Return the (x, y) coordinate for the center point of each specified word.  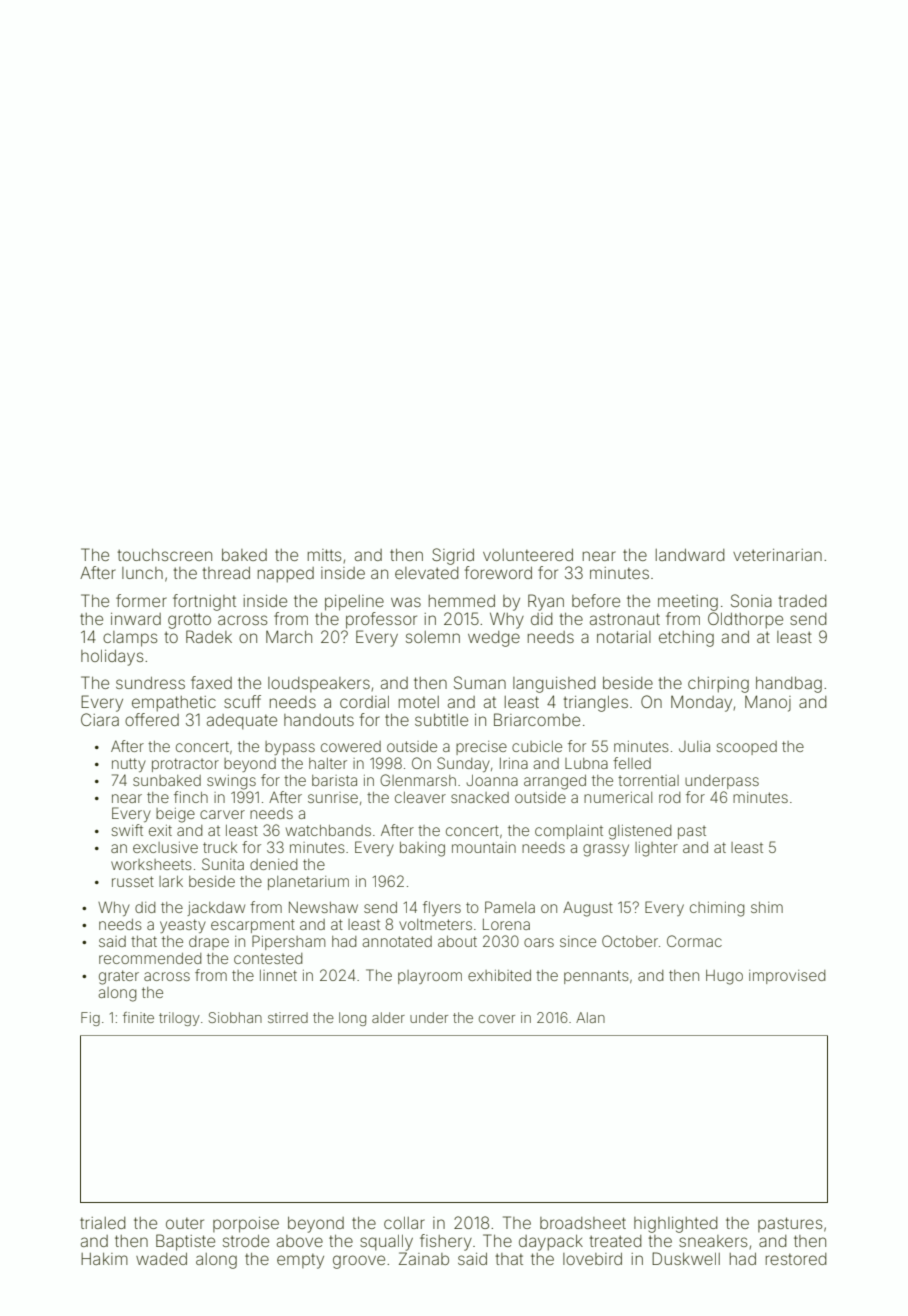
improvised (787, 977)
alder (388, 1017)
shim (767, 907)
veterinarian (777, 555)
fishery (446, 1242)
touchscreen (164, 555)
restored (796, 1259)
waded (161, 1259)
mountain (484, 847)
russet (133, 881)
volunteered (528, 555)
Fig (90, 1019)
